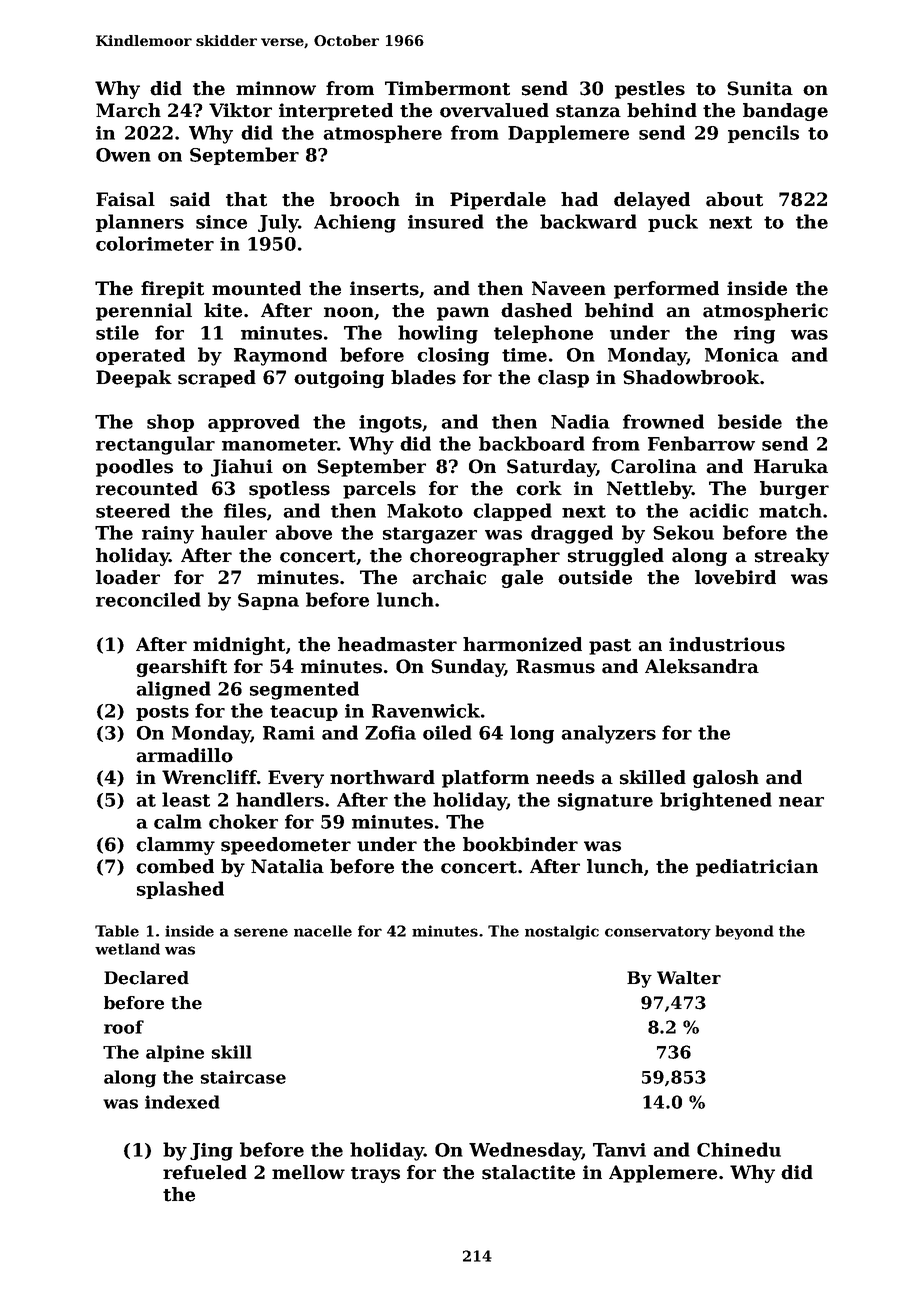 The image size is (924, 1314). I want to click on handlers, so click(280, 799).
